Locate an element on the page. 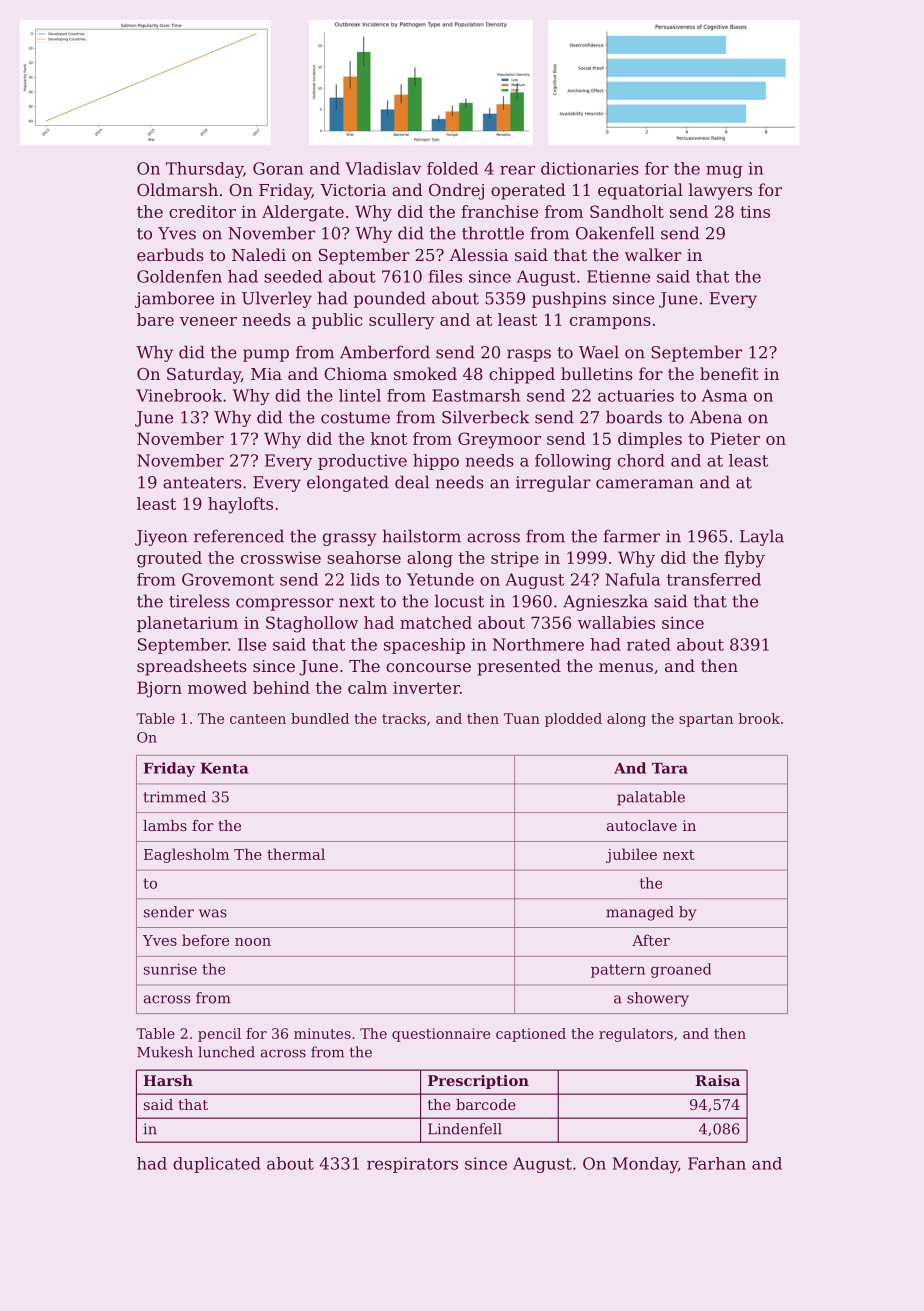  anteaters is located at coordinates (202, 483).
